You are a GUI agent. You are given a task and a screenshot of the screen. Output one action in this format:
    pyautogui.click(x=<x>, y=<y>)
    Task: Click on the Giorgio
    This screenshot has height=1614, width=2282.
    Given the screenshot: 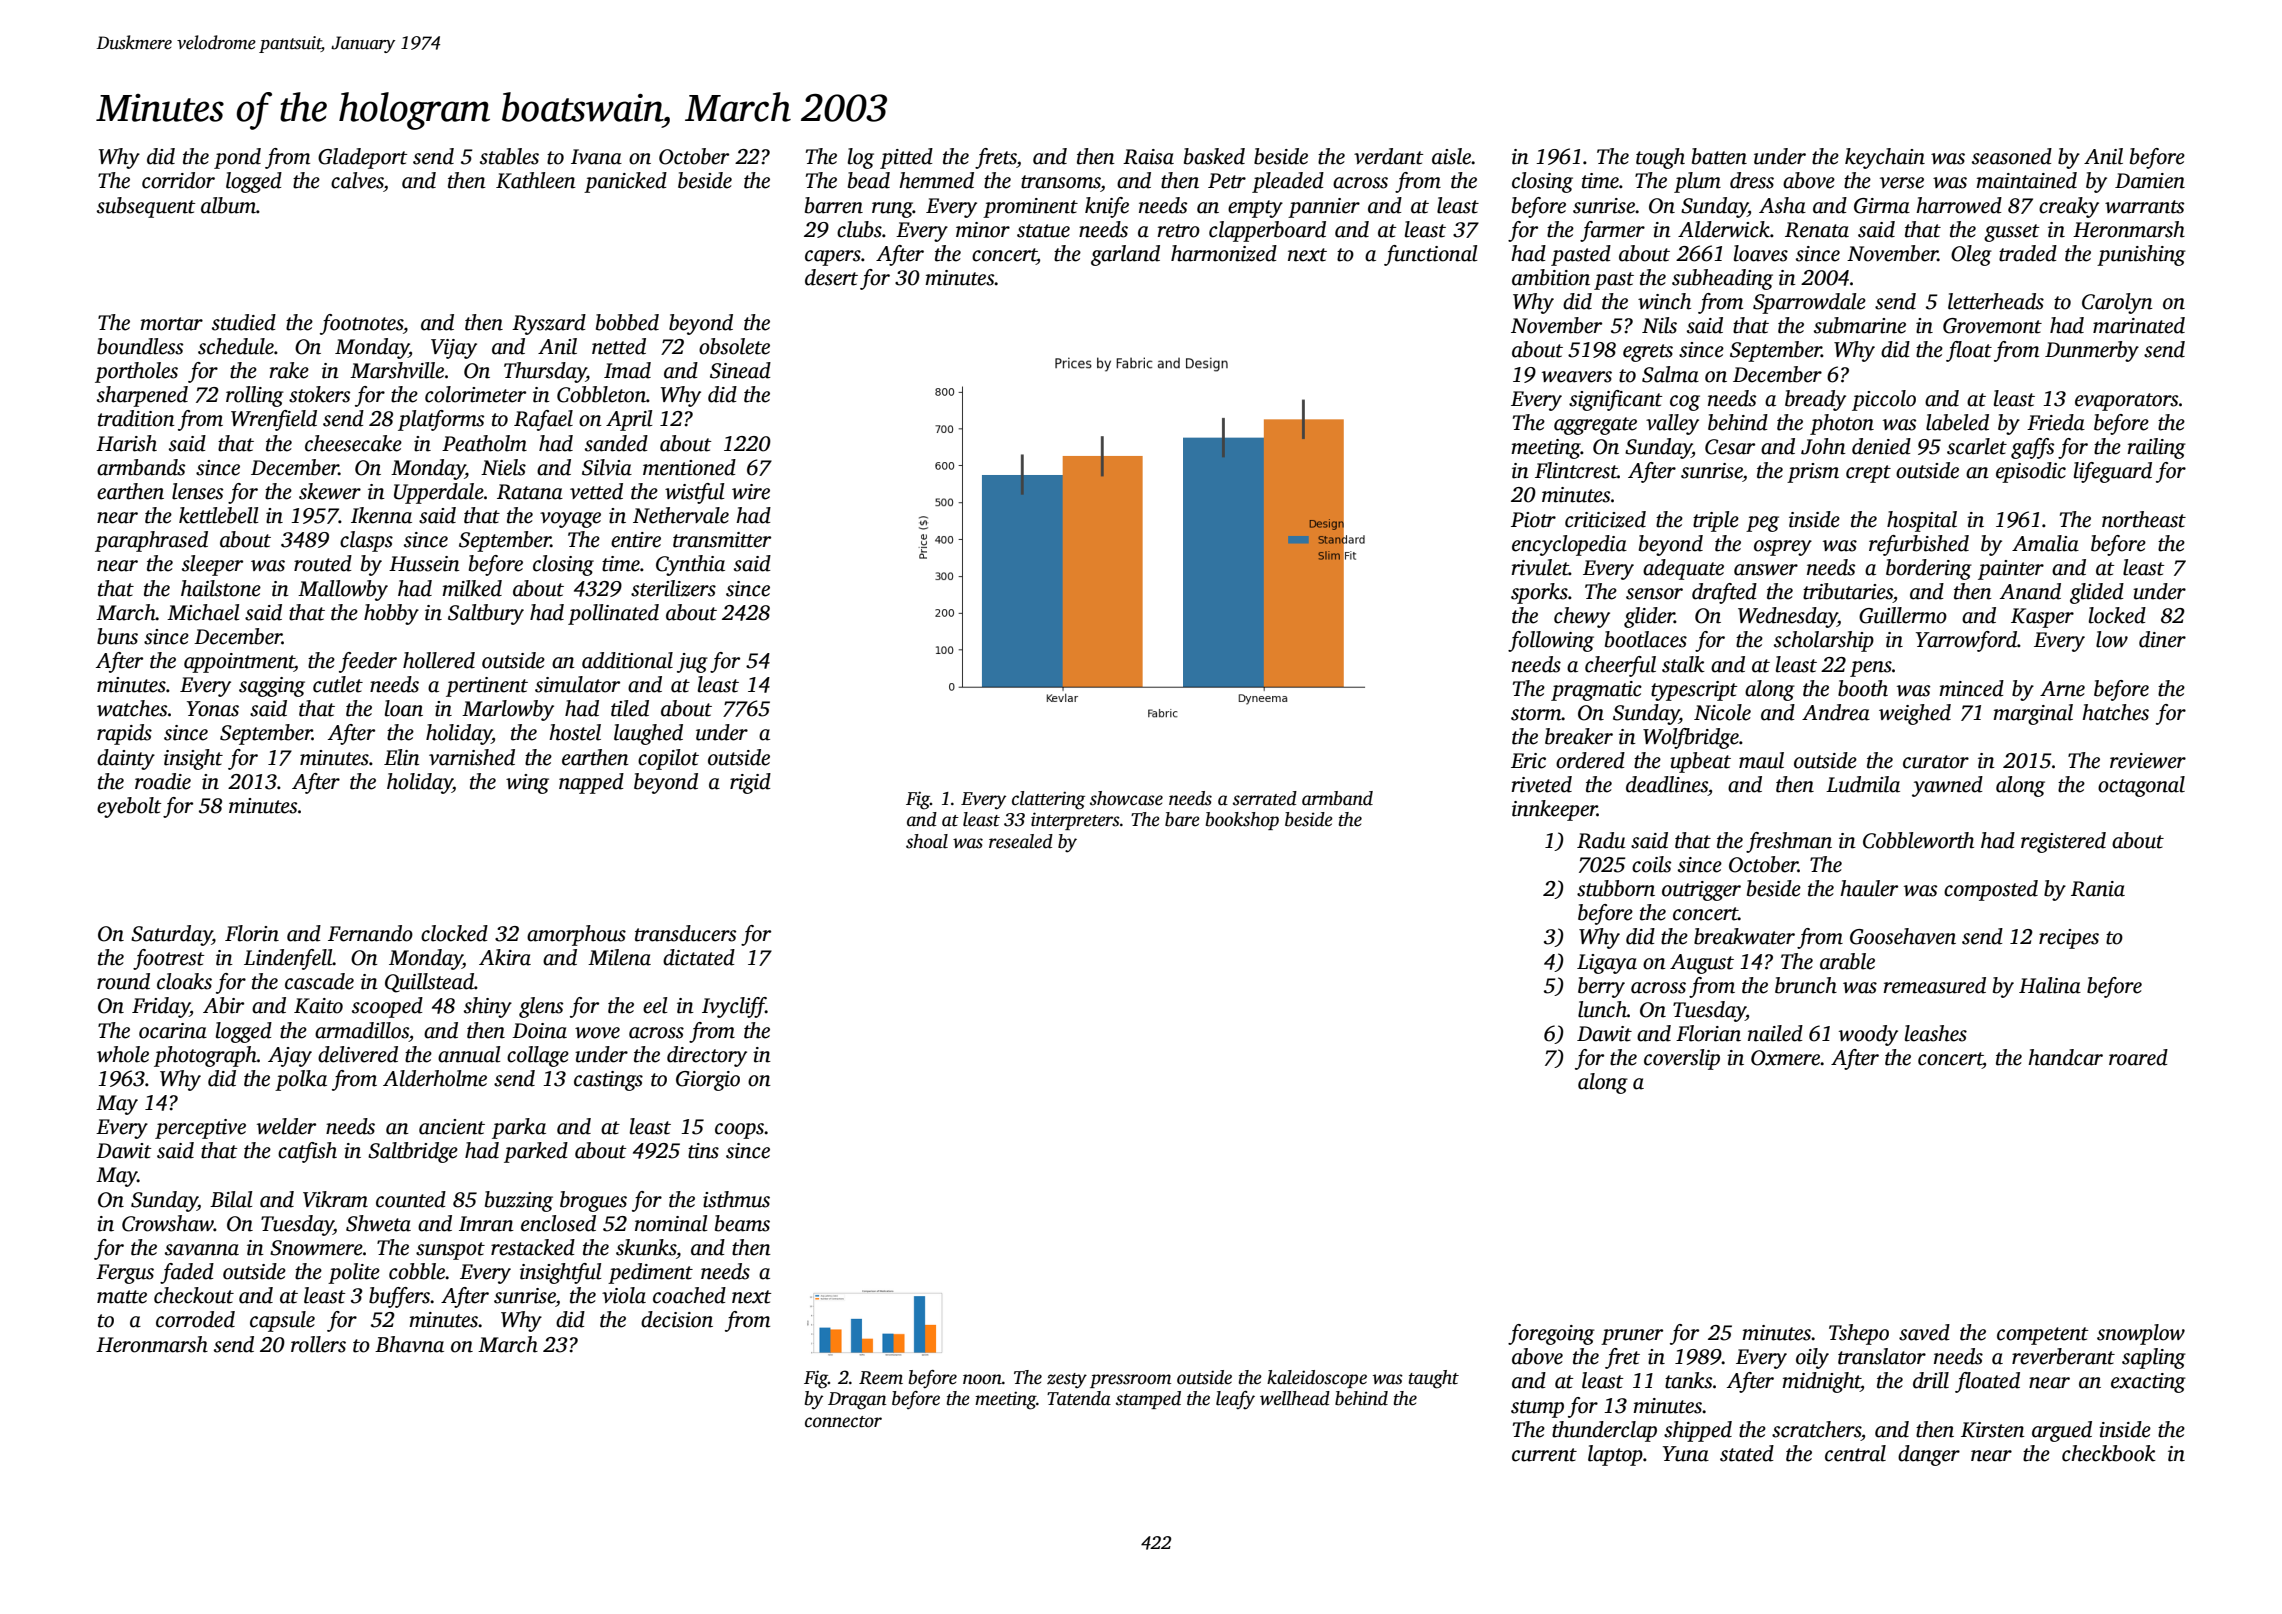 What is the action you would take?
    pyautogui.click(x=708, y=1081)
